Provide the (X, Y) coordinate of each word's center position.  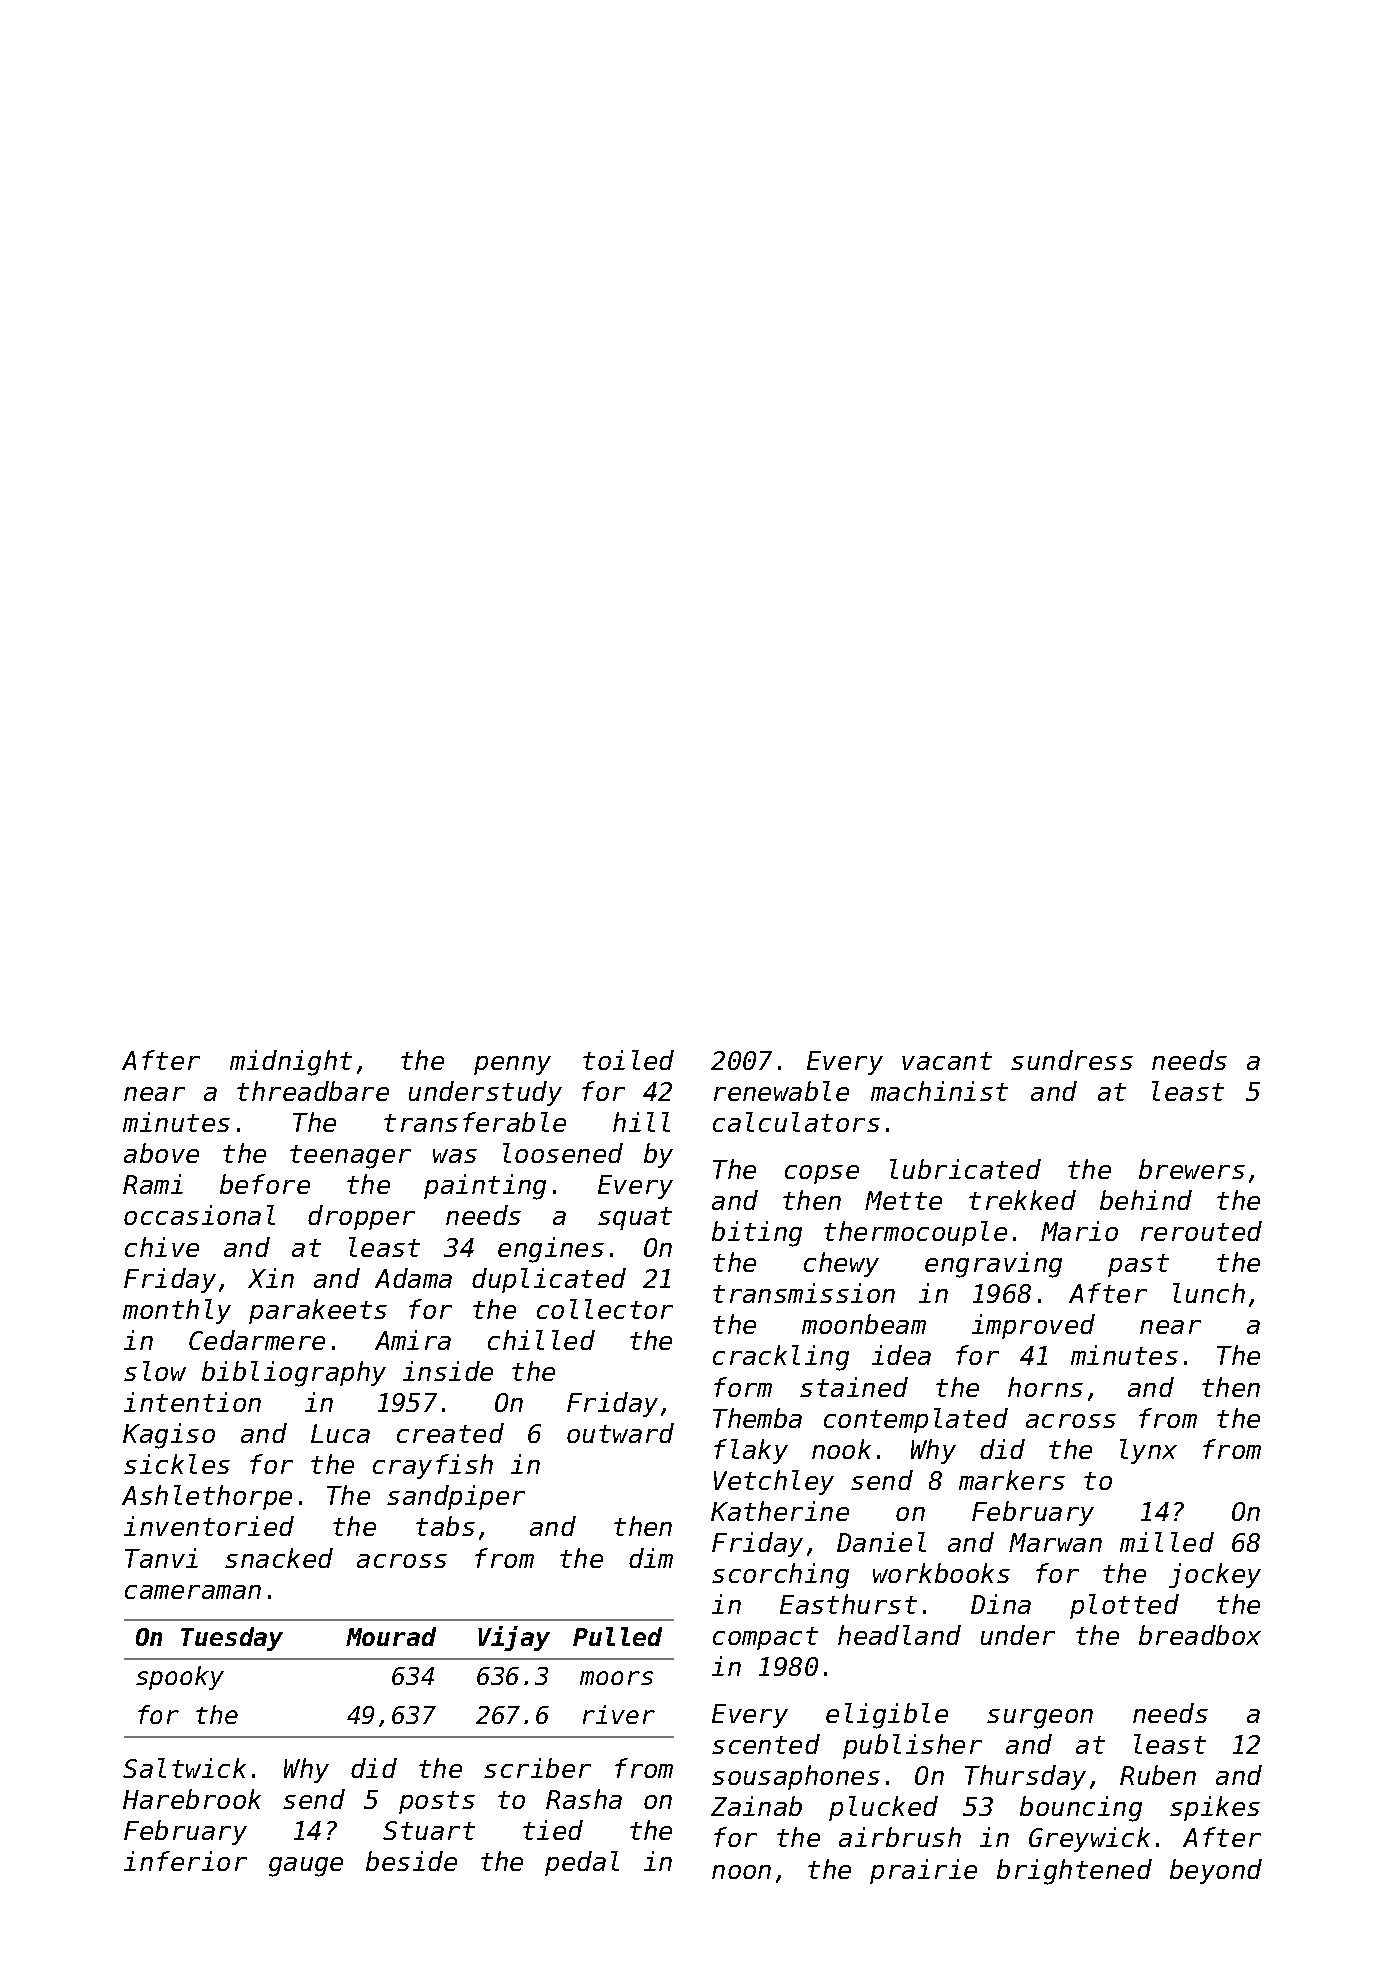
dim (651, 1558)
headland (899, 1635)
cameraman (193, 1592)
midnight (291, 1063)
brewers (1192, 1169)
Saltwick (184, 1768)
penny (512, 1065)
